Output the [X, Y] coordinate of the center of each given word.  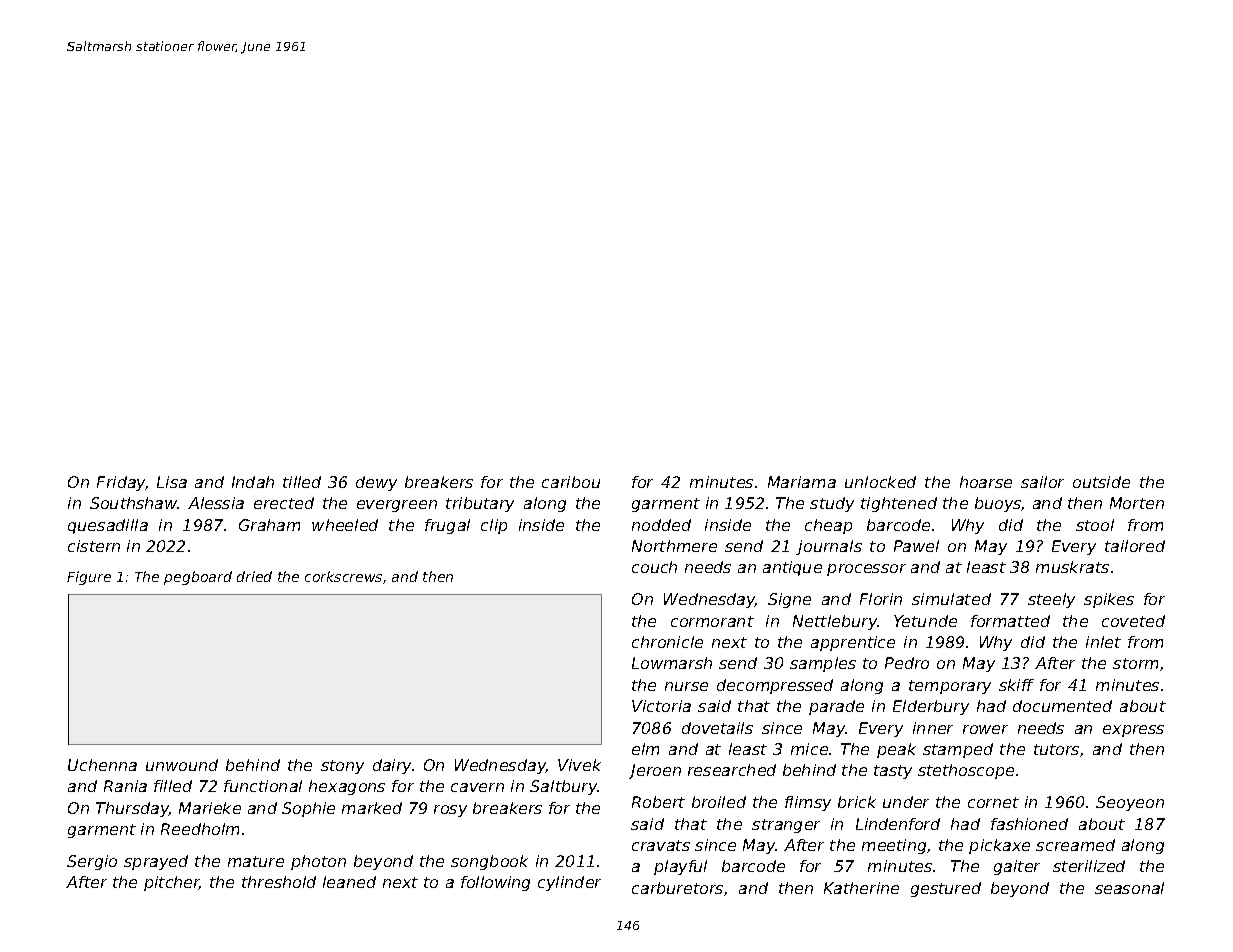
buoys [998, 504]
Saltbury [563, 787]
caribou [571, 482]
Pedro [907, 663]
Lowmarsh [672, 663]
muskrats [1072, 567]
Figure [89, 578]
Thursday [132, 809]
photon [318, 862]
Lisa [172, 482]
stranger [786, 826]
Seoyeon [1130, 803]
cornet [993, 802]
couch [654, 567]
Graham [269, 525]
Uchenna [102, 765]
